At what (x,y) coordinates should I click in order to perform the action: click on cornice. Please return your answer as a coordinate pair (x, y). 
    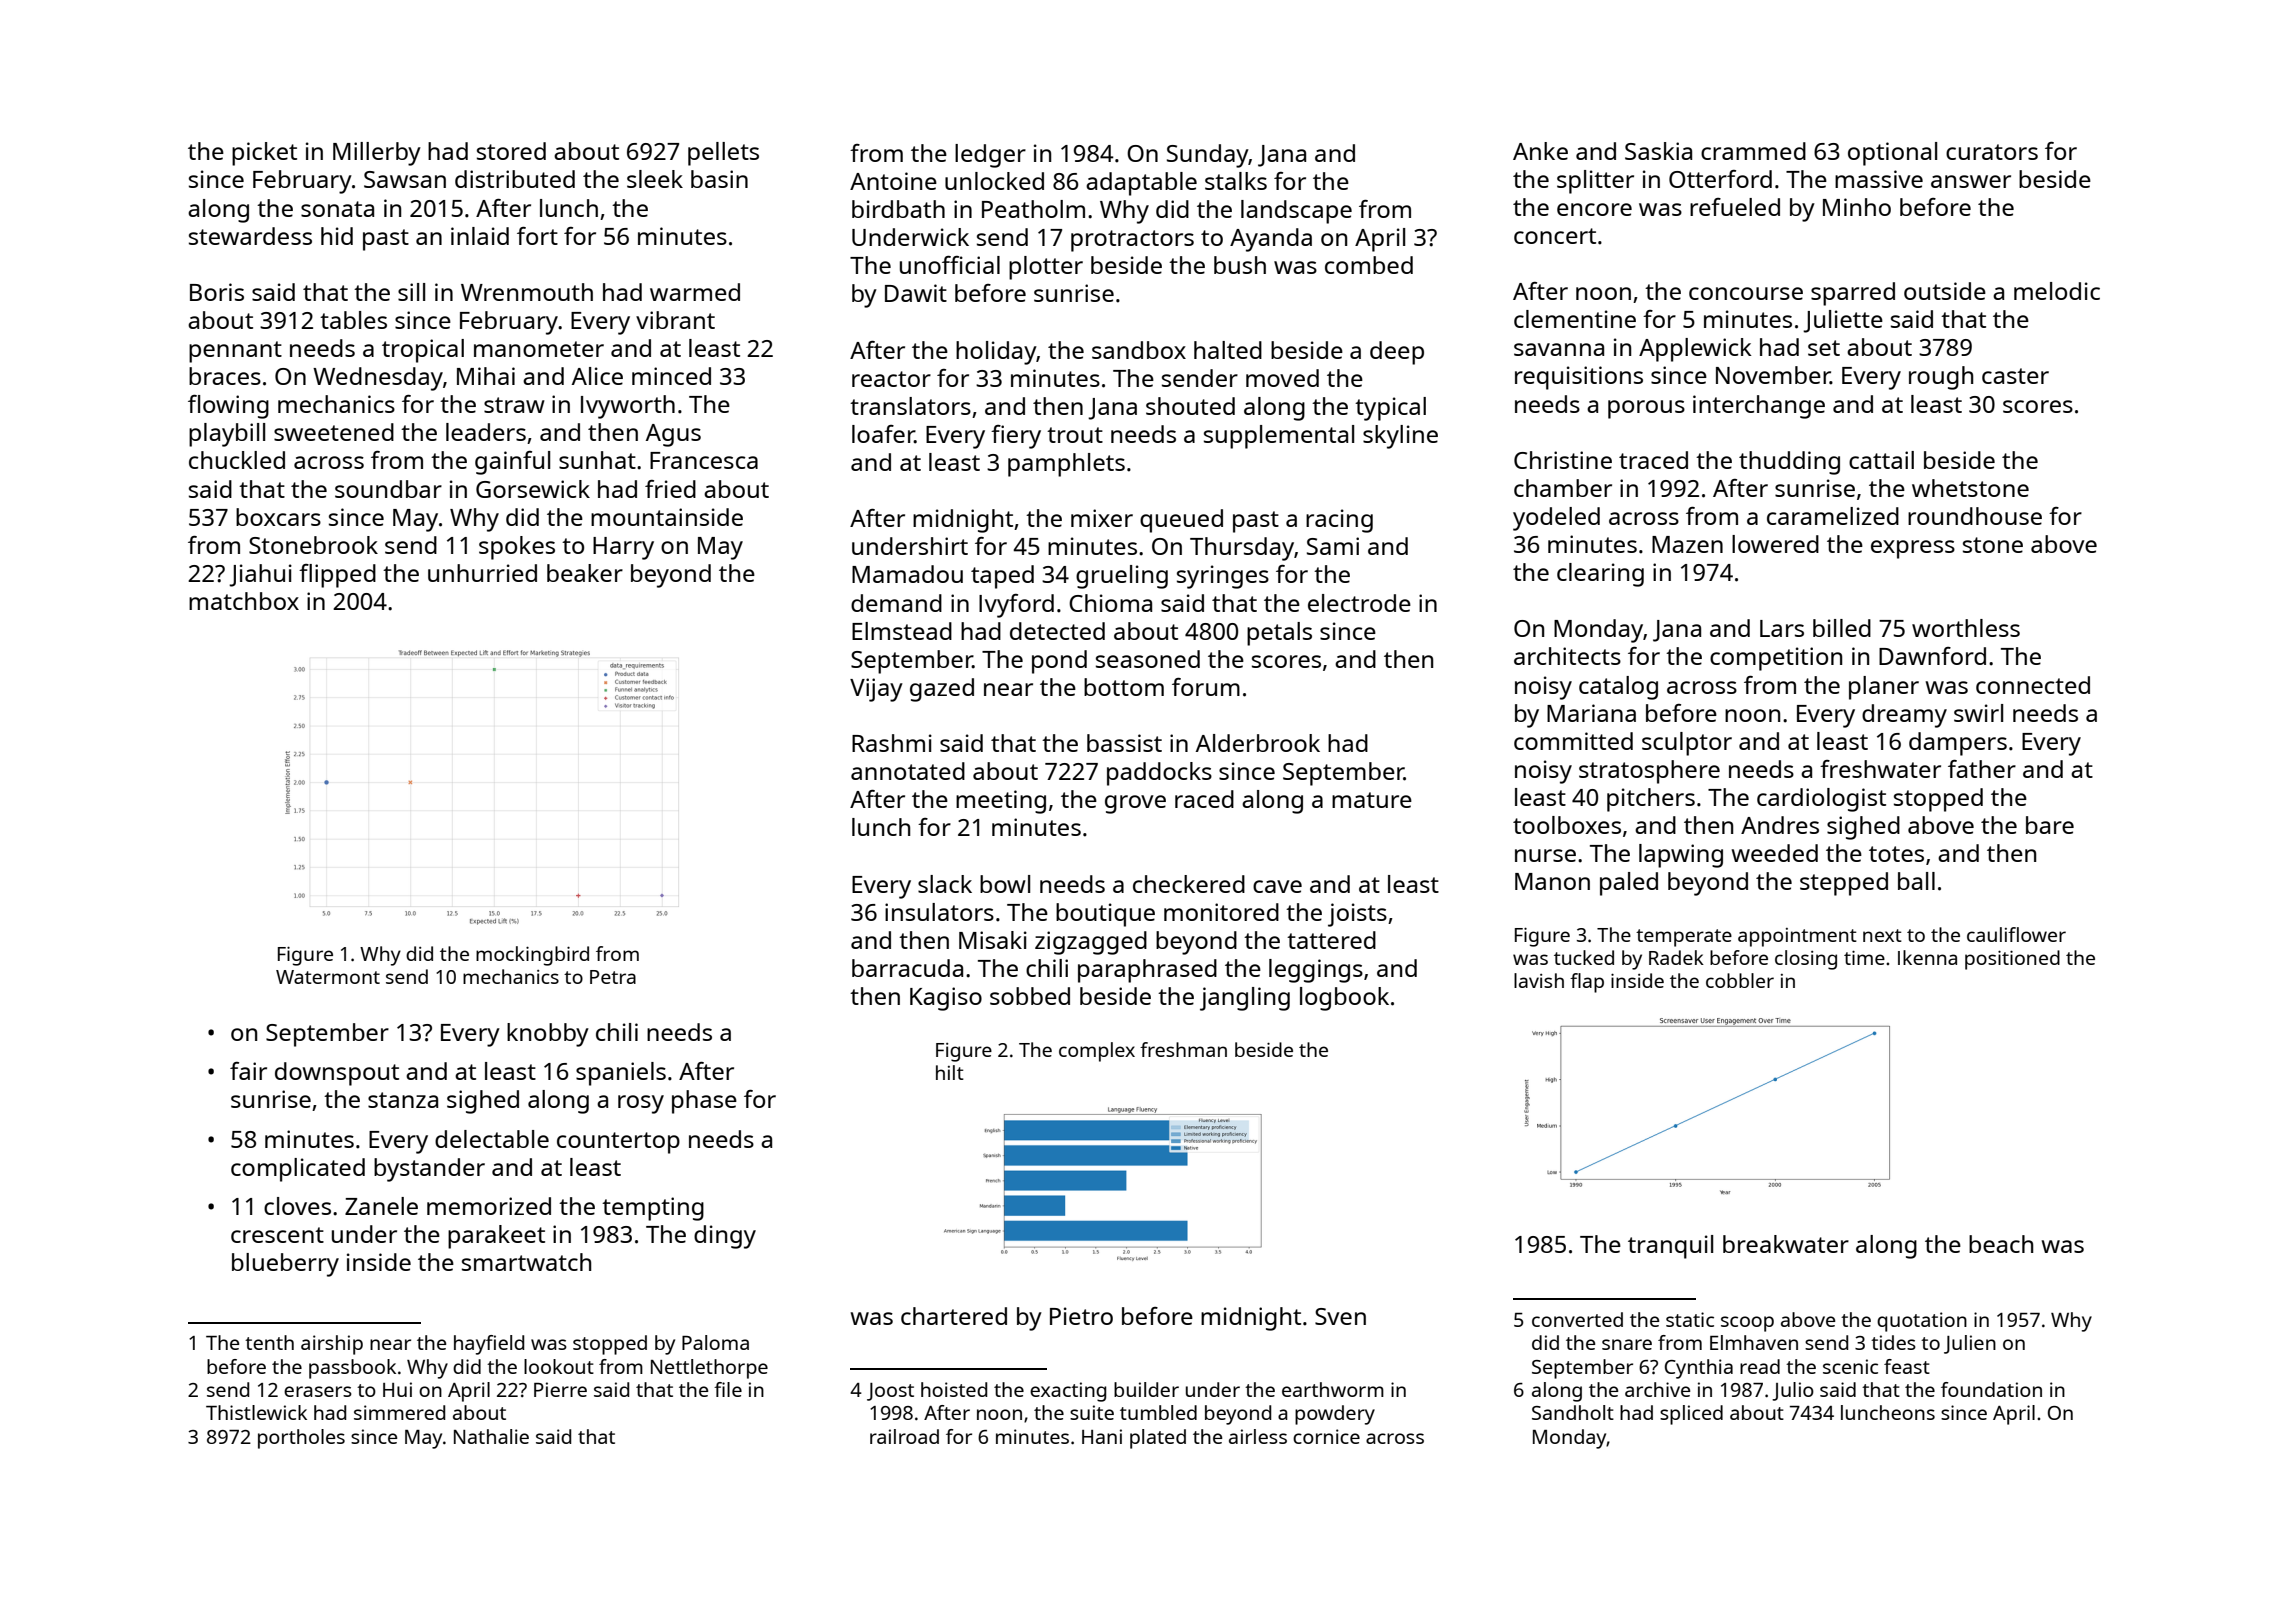
    Looking at the image, I should click on (1326, 1436).
